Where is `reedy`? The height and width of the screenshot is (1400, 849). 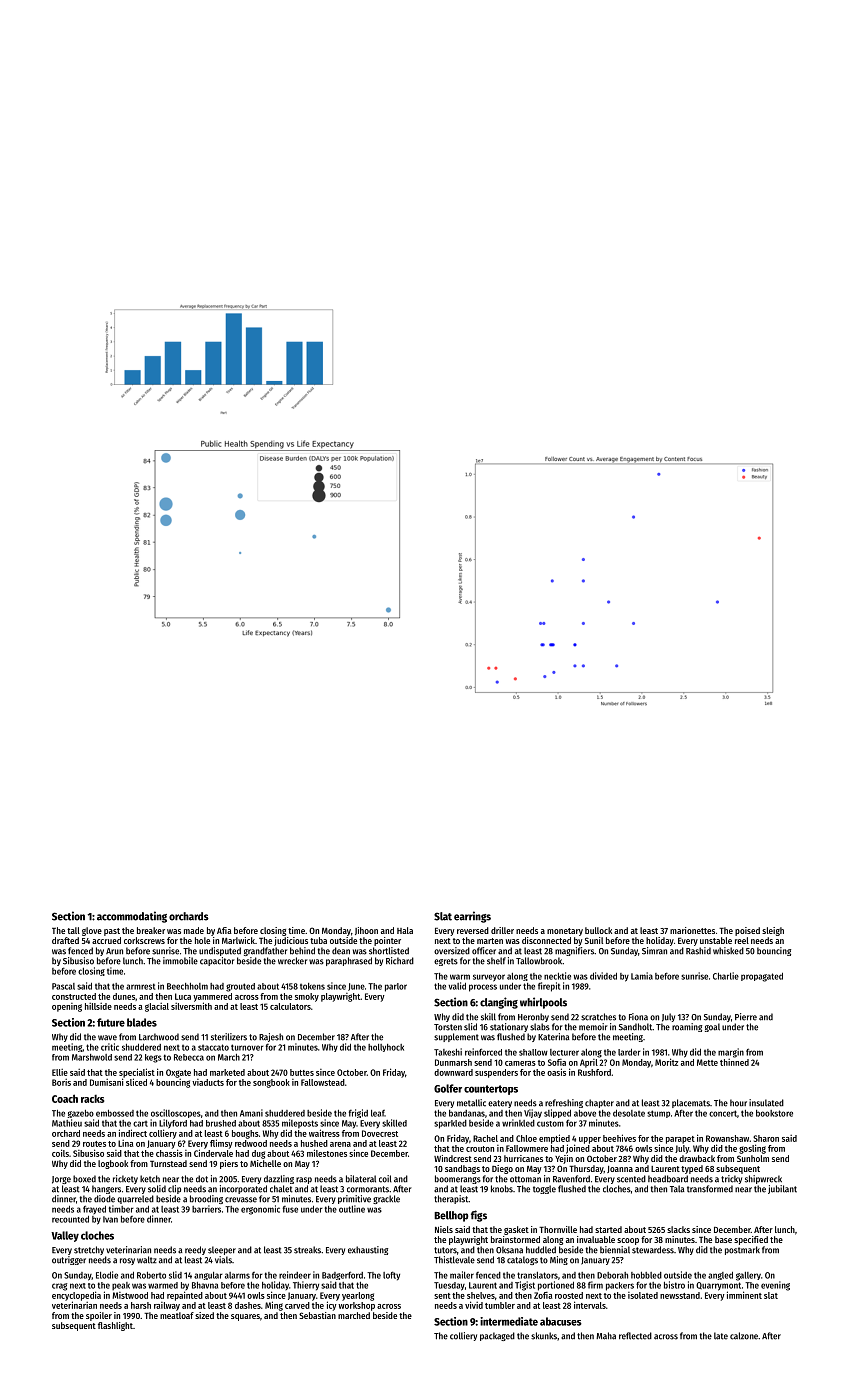
reedy is located at coordinates (195, 1250).
